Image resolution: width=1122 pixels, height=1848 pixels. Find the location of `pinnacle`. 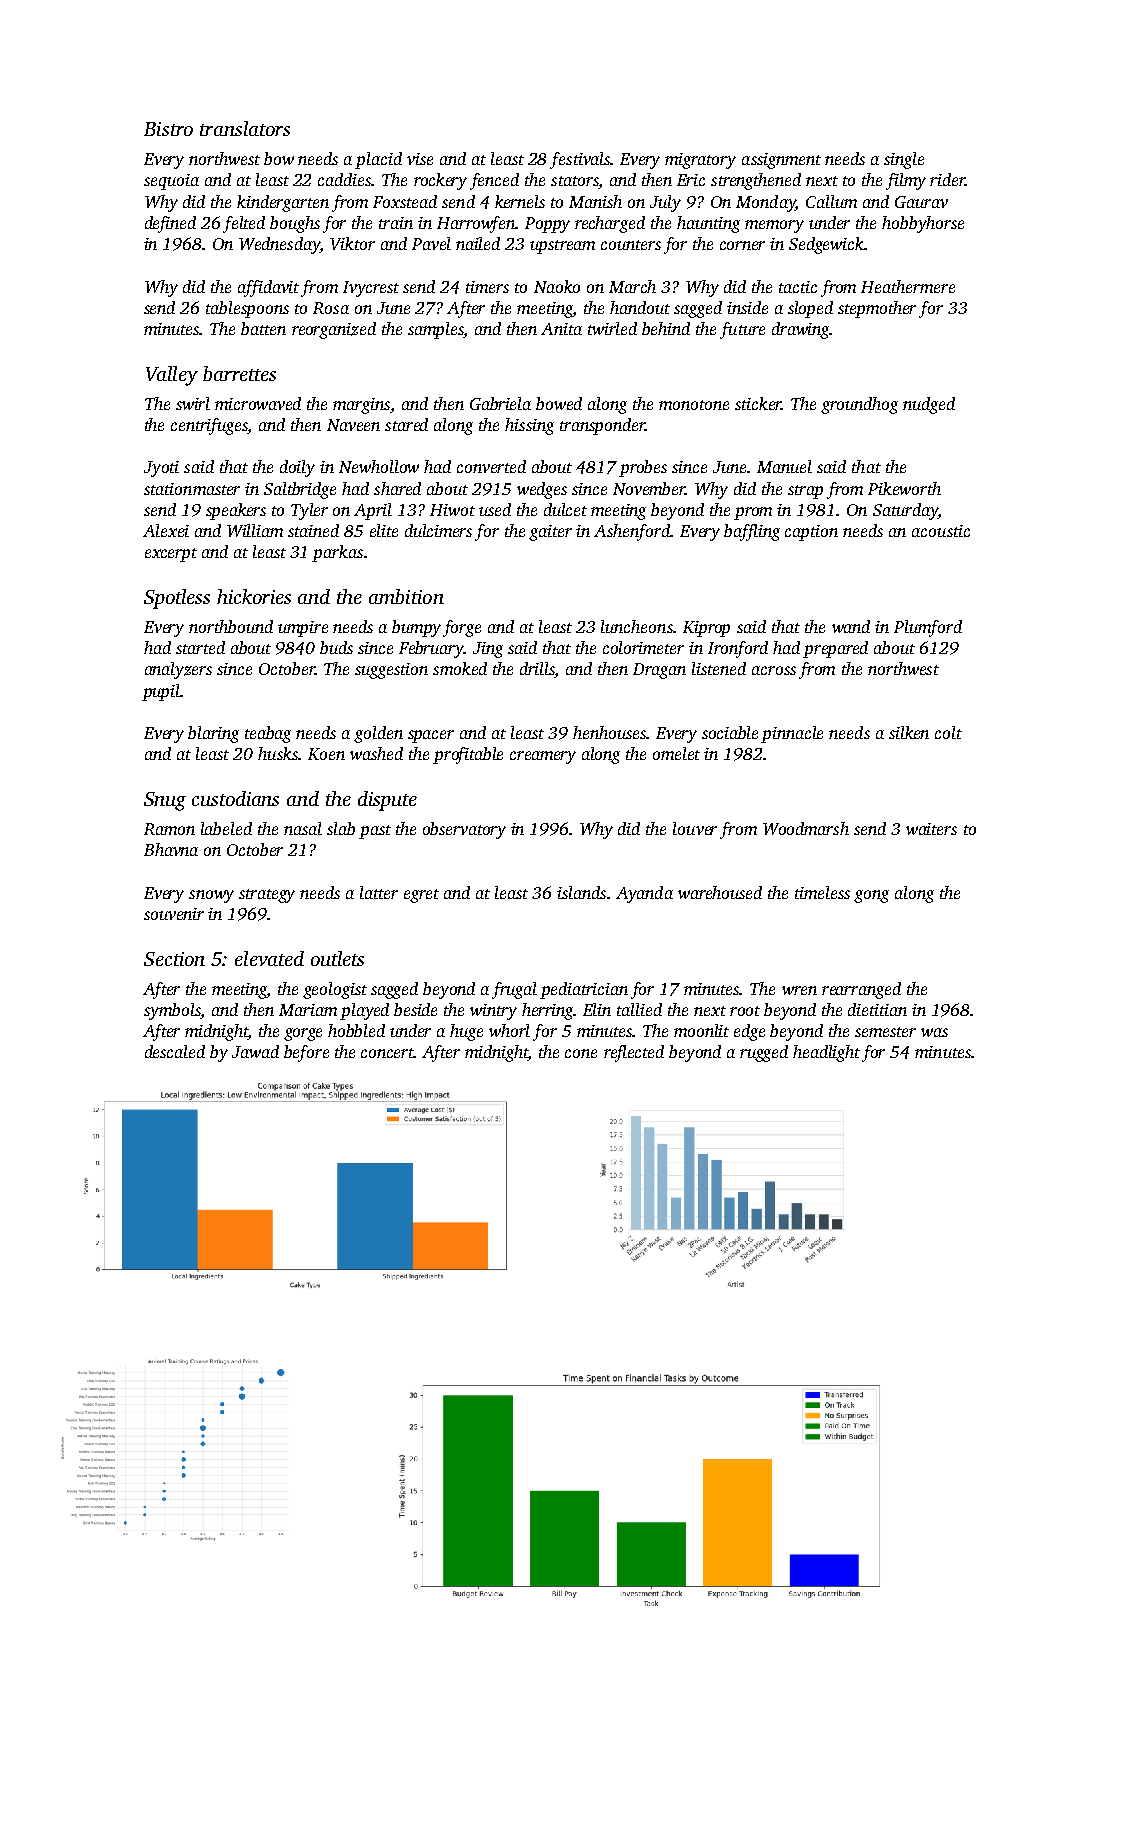

pinnacle is located at coordinates (792, 734).
